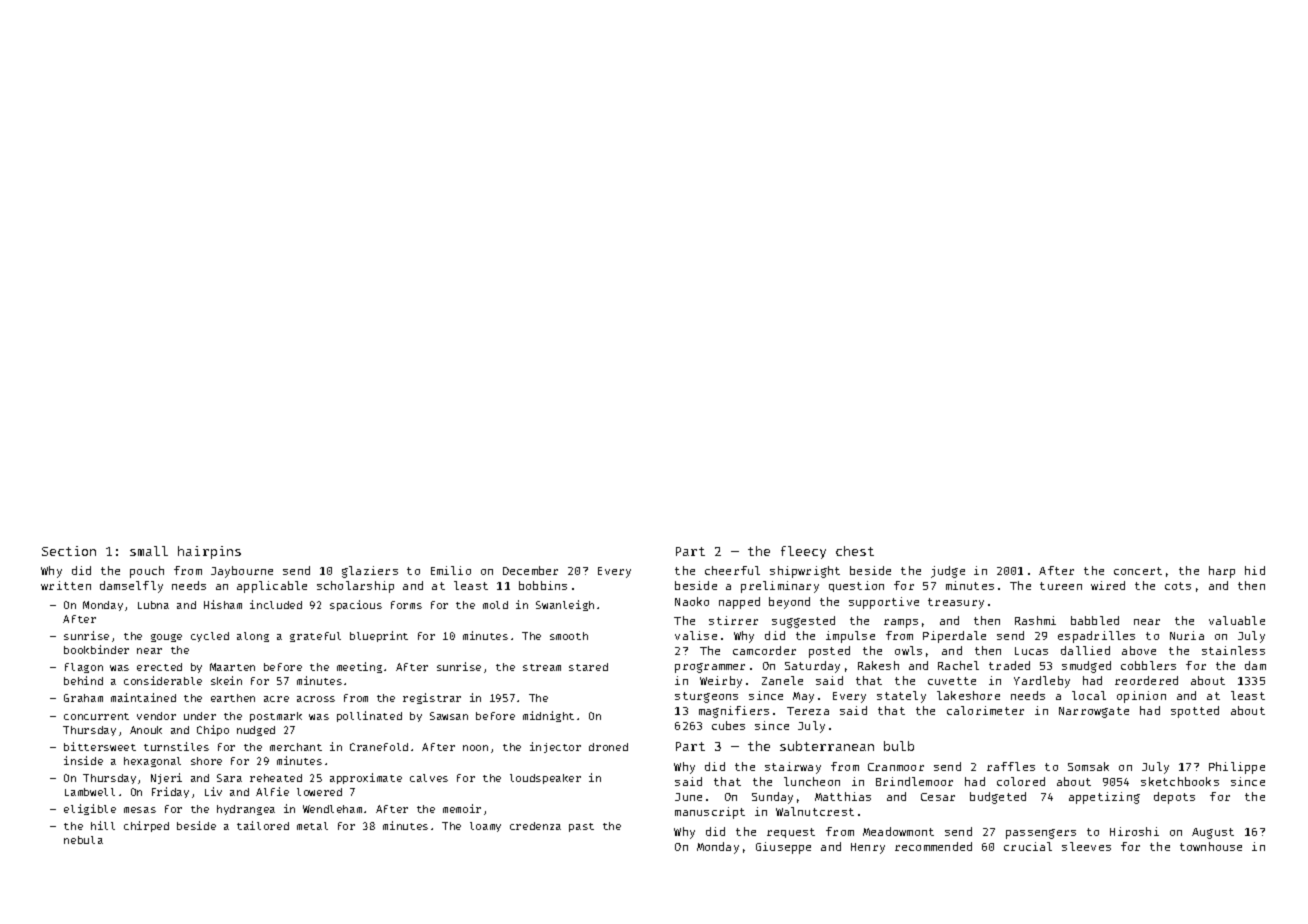 This document has height=924, width=1308. Describe the element at coordinates (312, 826) in the document. I see `metal` at that location.
